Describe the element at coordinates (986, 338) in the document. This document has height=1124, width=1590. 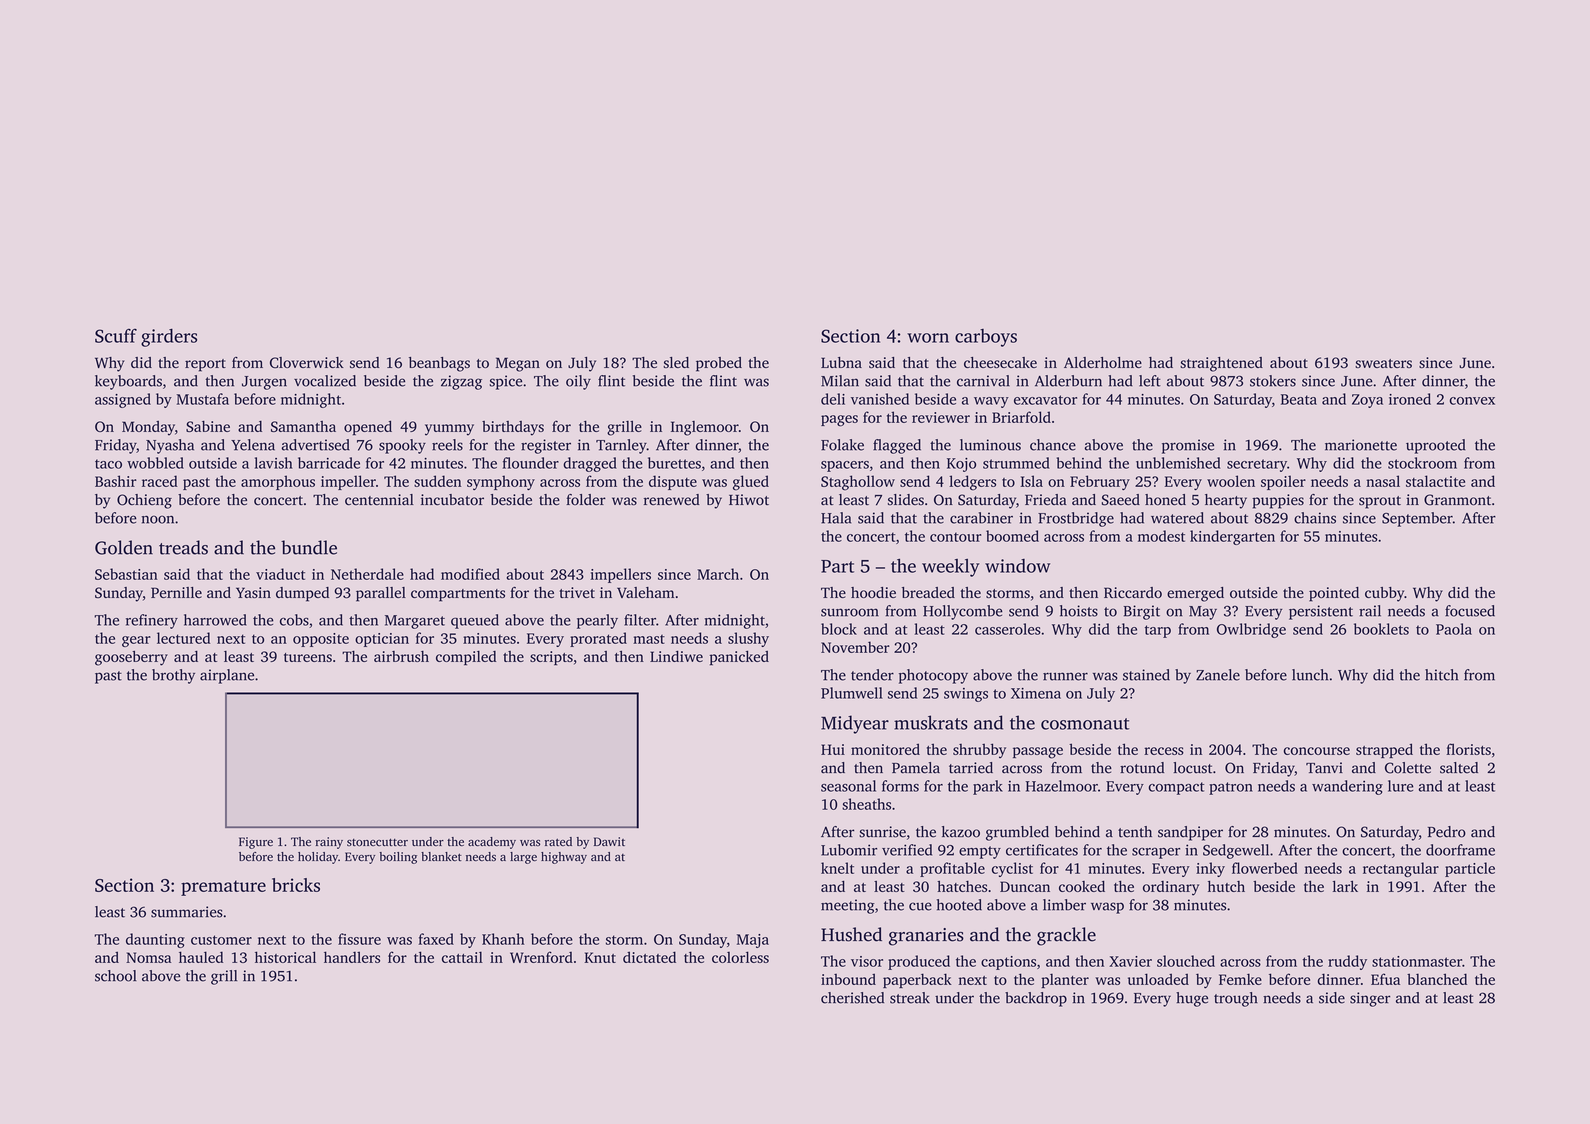
I see `carboys` at that location.
